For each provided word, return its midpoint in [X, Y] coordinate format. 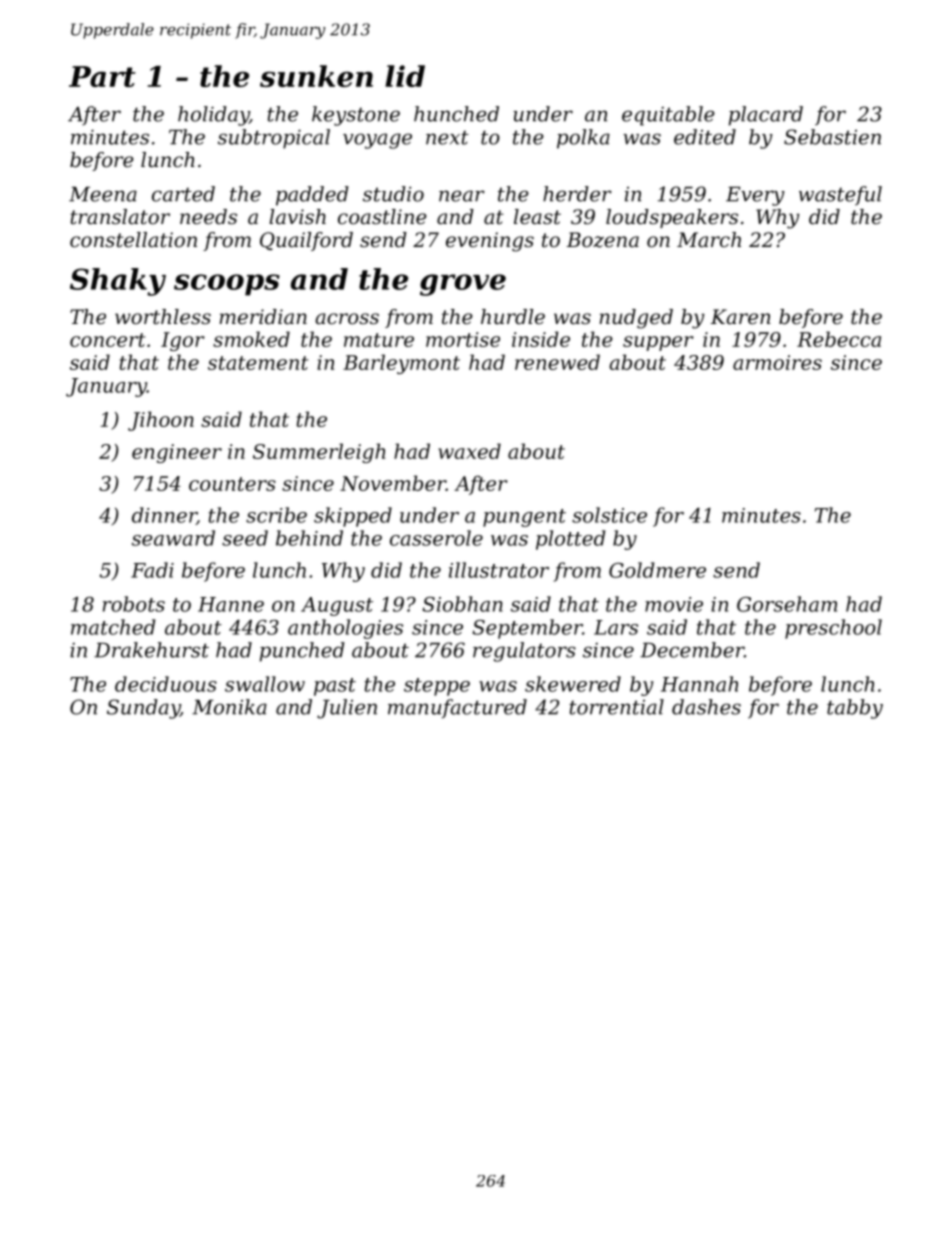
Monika [229, 707]
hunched [456, 114]
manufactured [457, 708]
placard [766, 116]
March [709, 240]
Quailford [306, 241]
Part [102, 76]
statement [258, 363]
